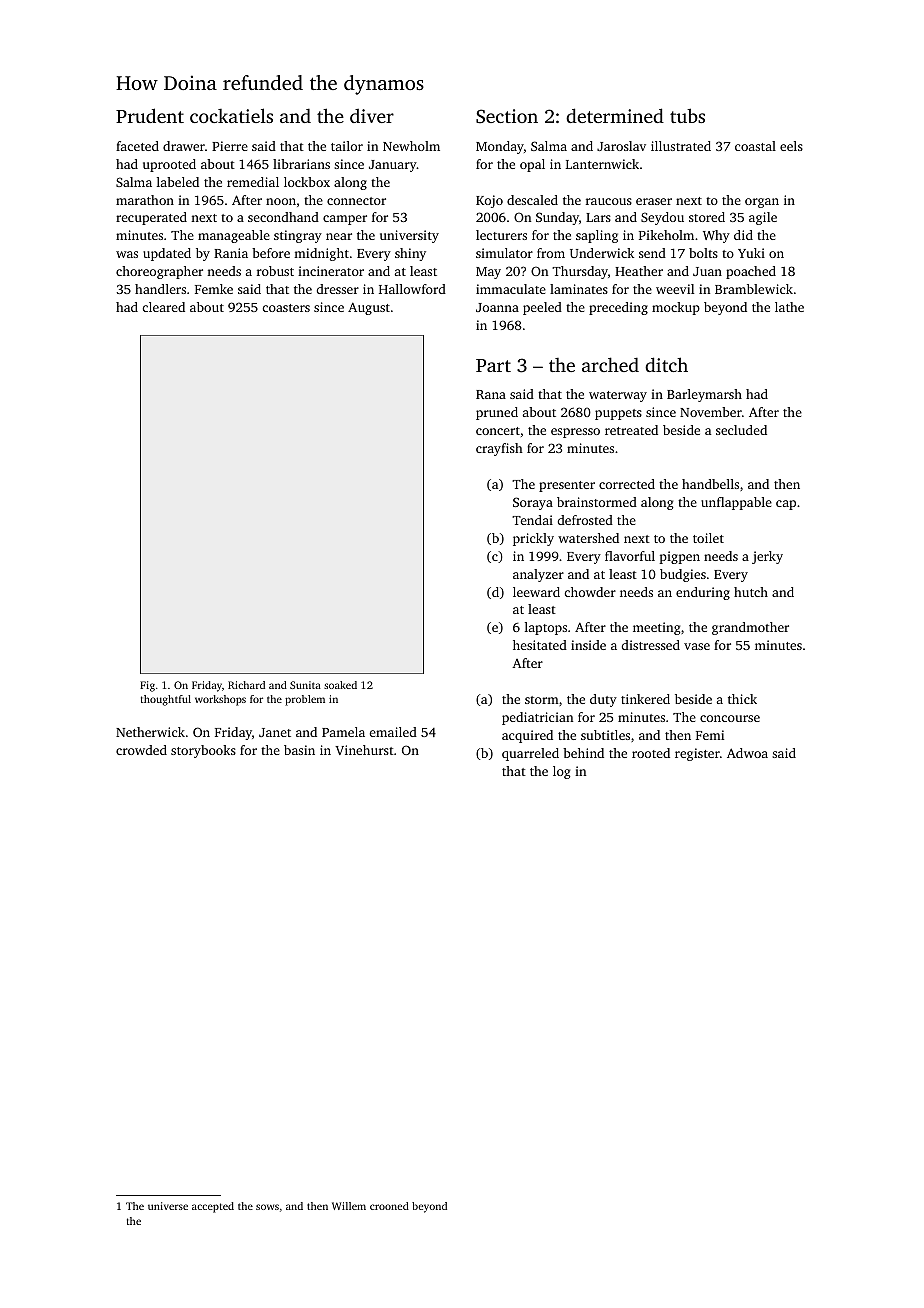 The height and width of the page is (1308, 924). I want to click on Richard, so click(246, 685).
